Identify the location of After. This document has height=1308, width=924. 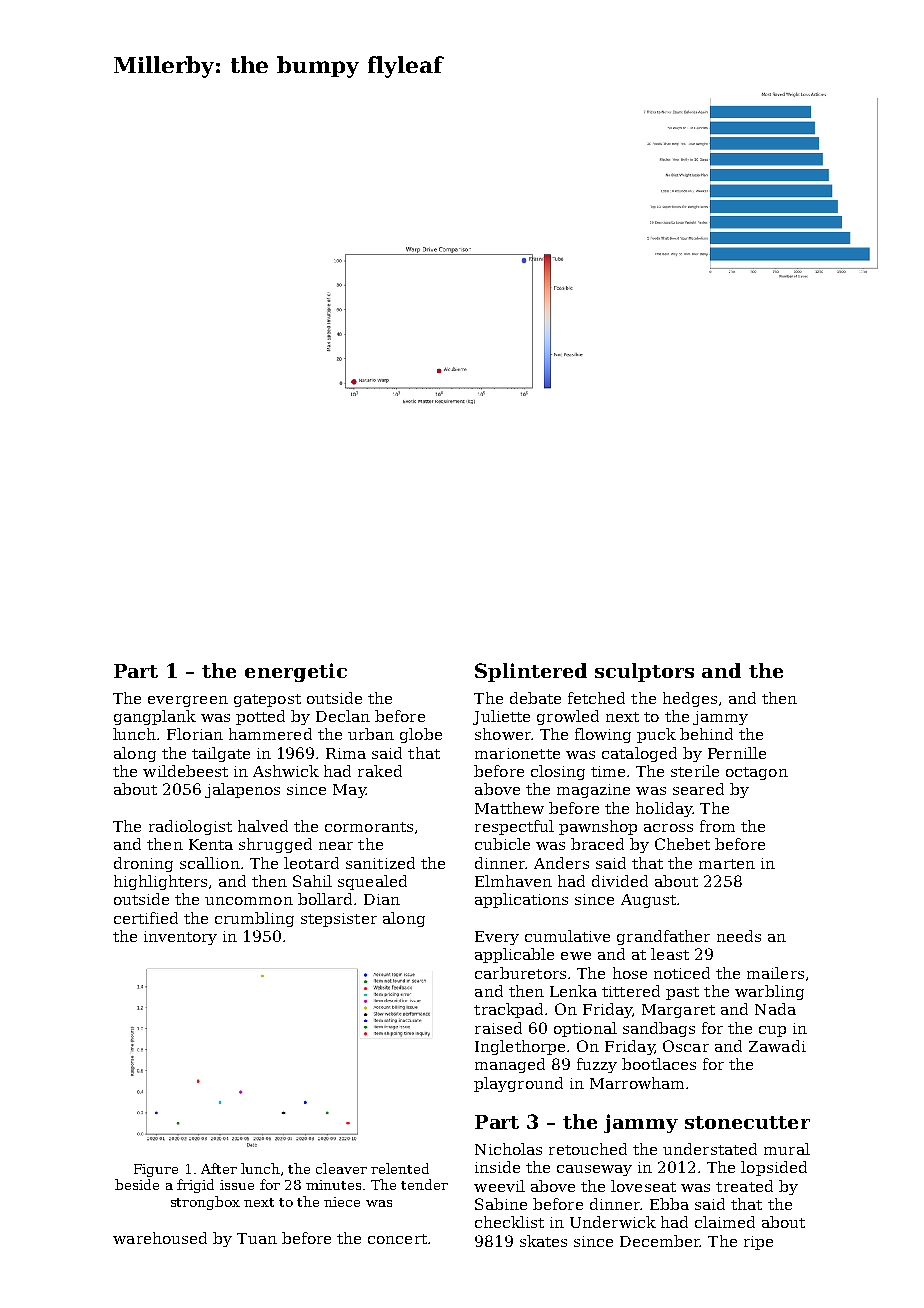
(219, 1168).
